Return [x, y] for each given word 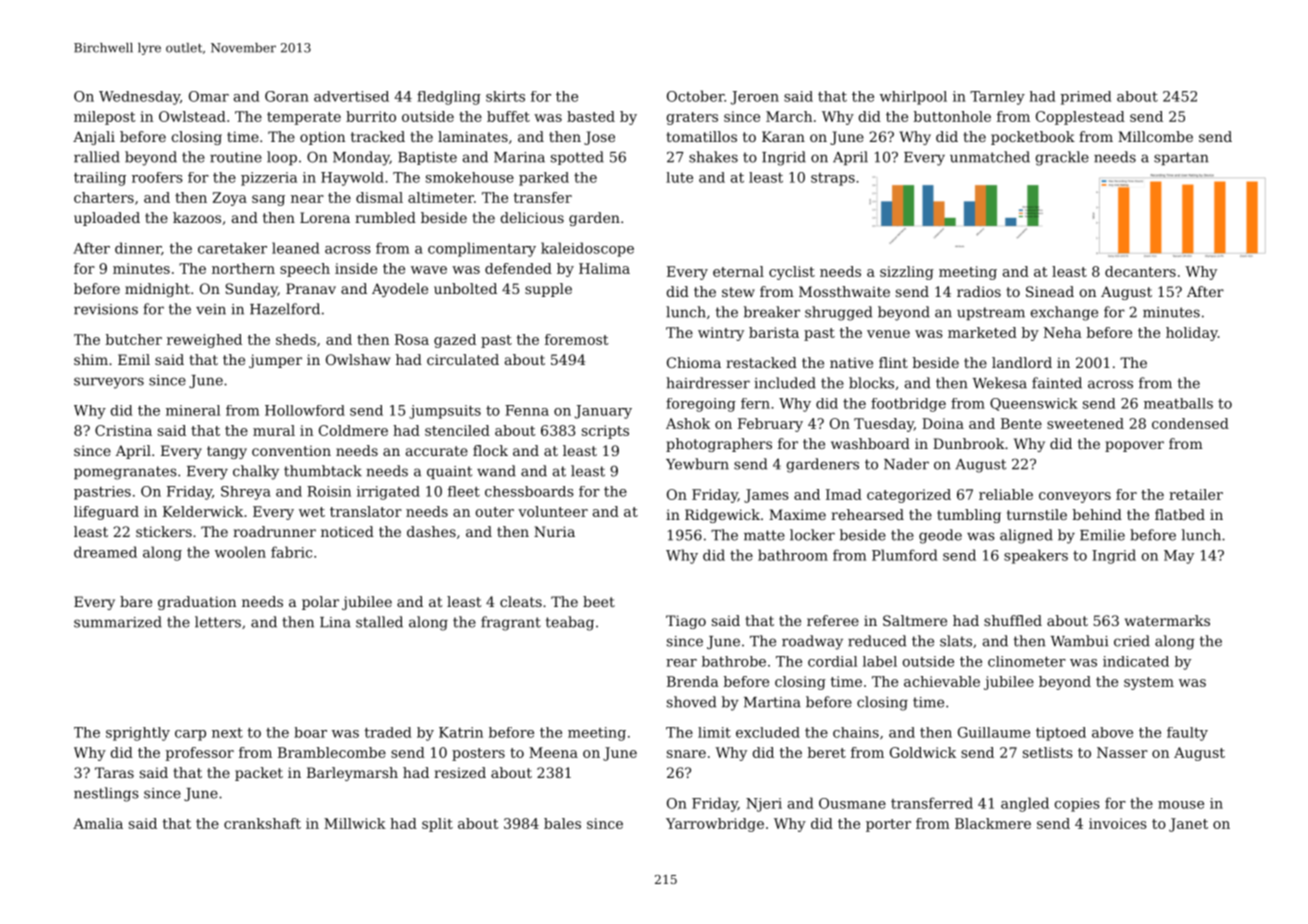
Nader [906, 464]
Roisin [329, 491]
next [227, 733]
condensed [1190, 423]
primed [1085, 98]
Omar [209, 96]
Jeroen [755, 98]
